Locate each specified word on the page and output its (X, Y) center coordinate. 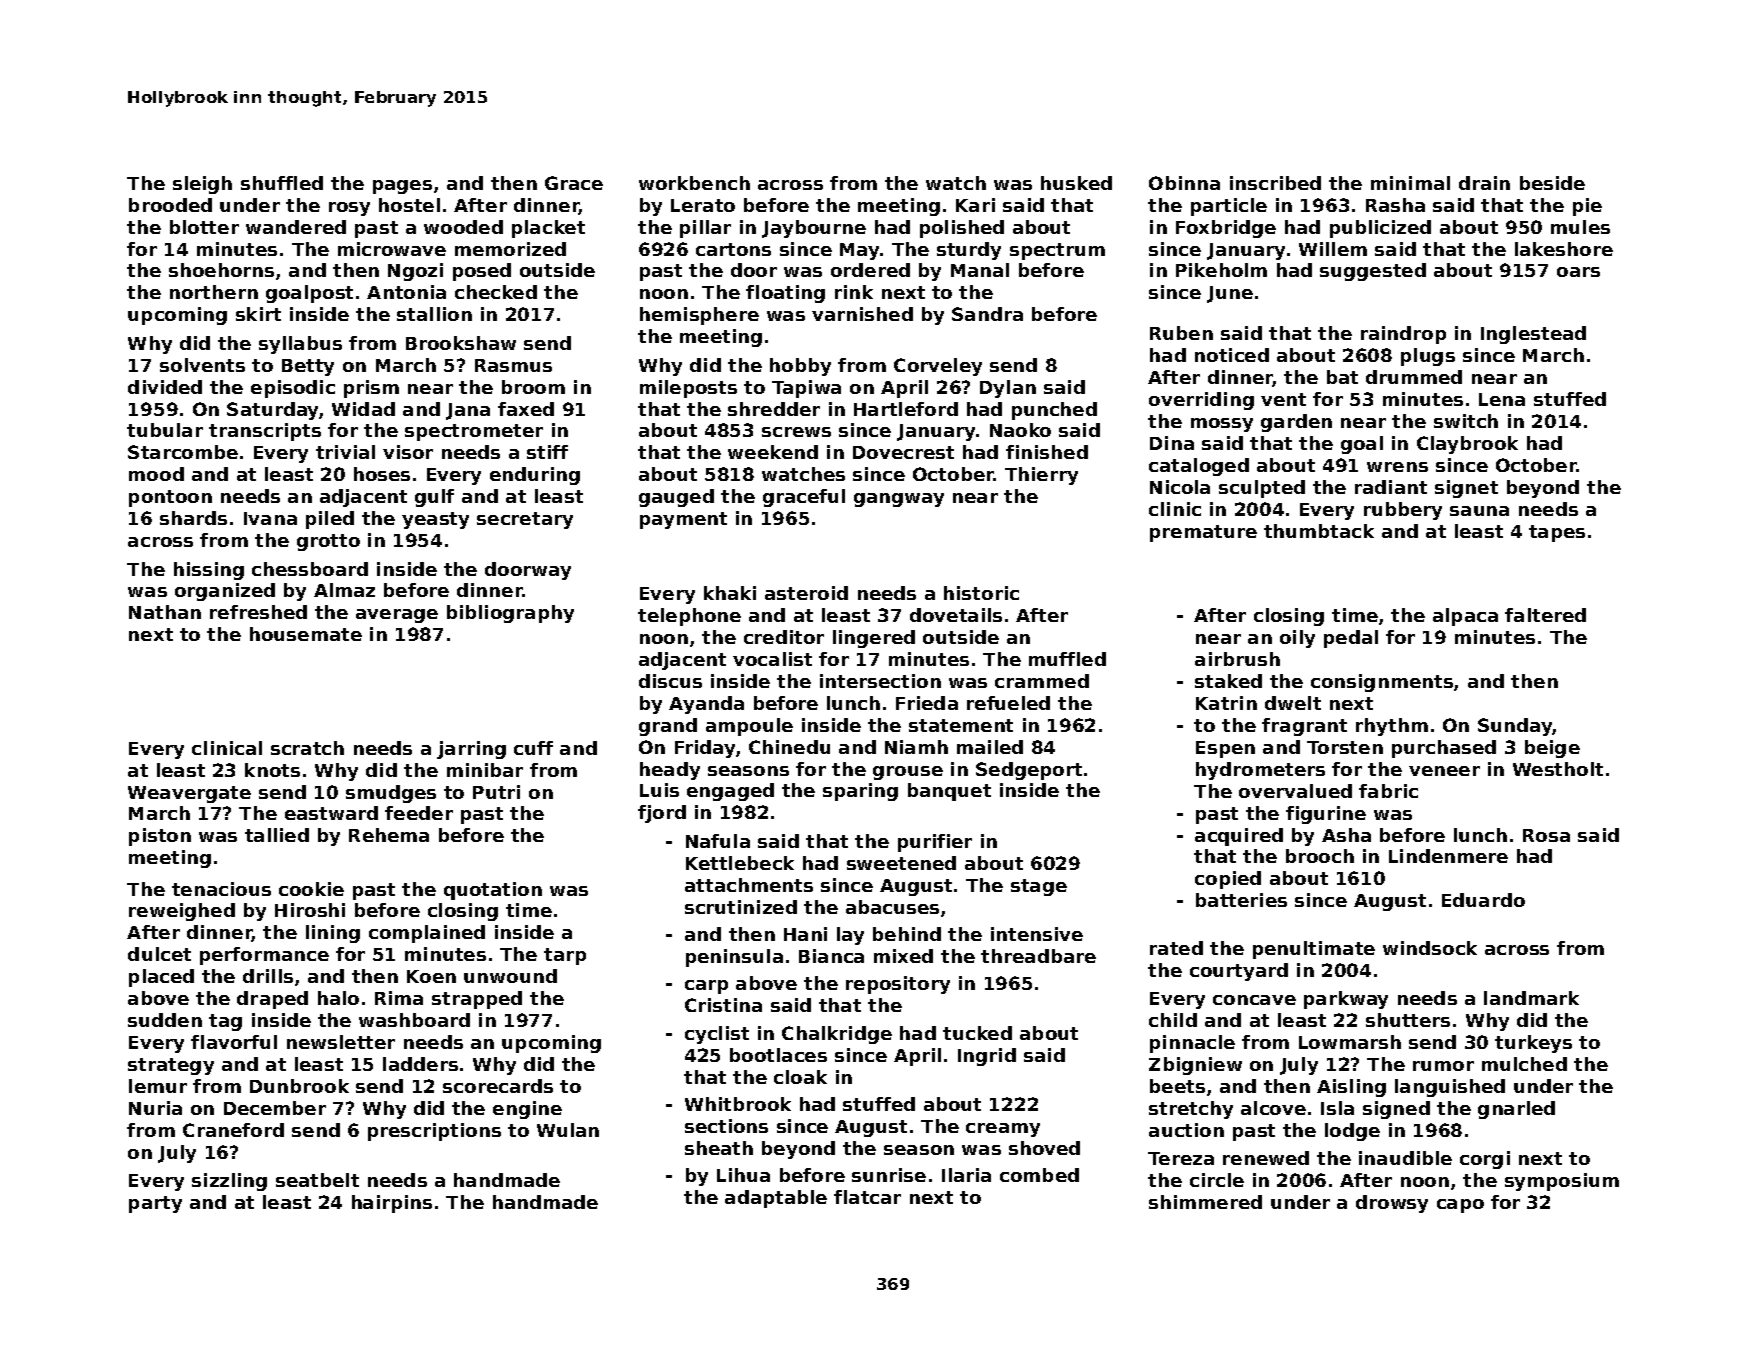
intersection (880, 681)
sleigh (202, 185)
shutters (1408, 1020)
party (155, 1204)
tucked (977, 1033)
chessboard (310, 569)
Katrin (1226, 703)
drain (1484, 183)
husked (1076, 183)
